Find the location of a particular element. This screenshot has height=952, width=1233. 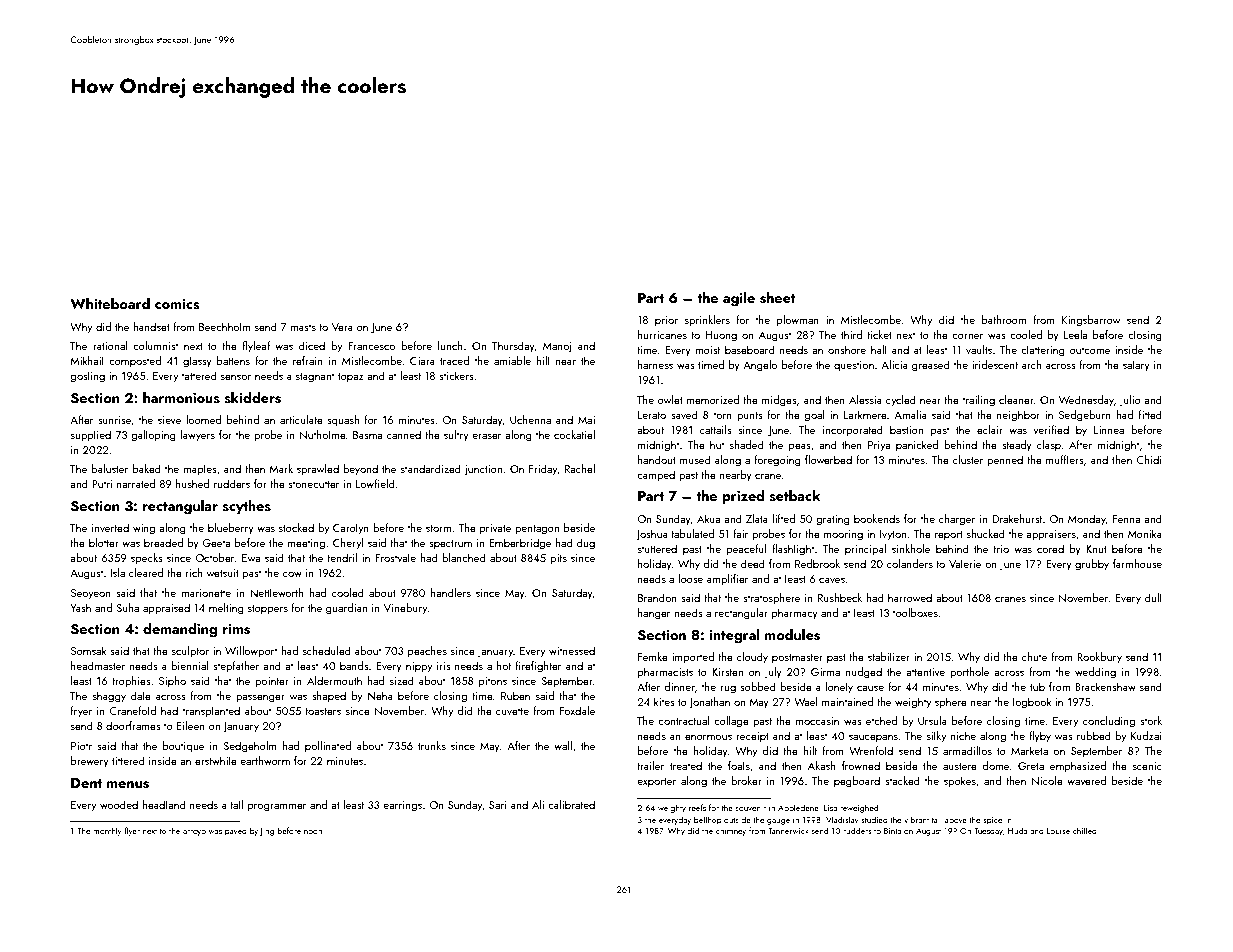

melting is located at coordinates (226, 609).
